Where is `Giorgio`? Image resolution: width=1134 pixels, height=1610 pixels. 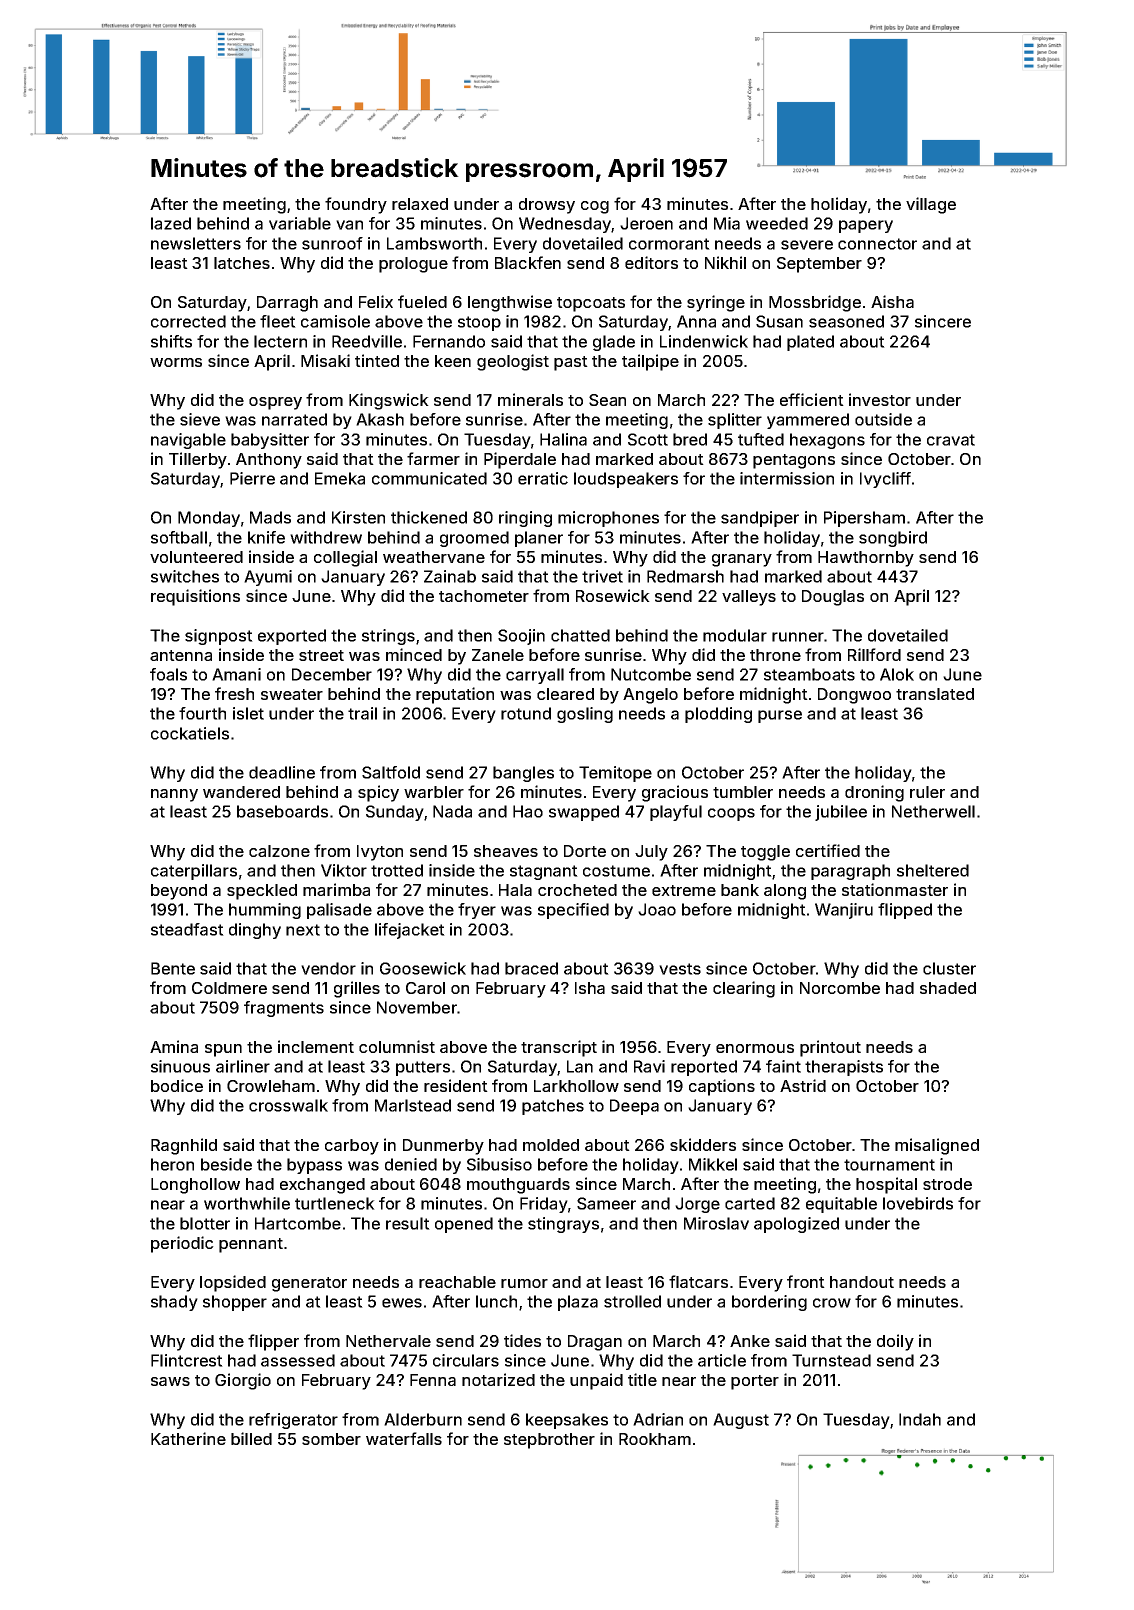
Giorgio is located at coordinates (243, 1381).
